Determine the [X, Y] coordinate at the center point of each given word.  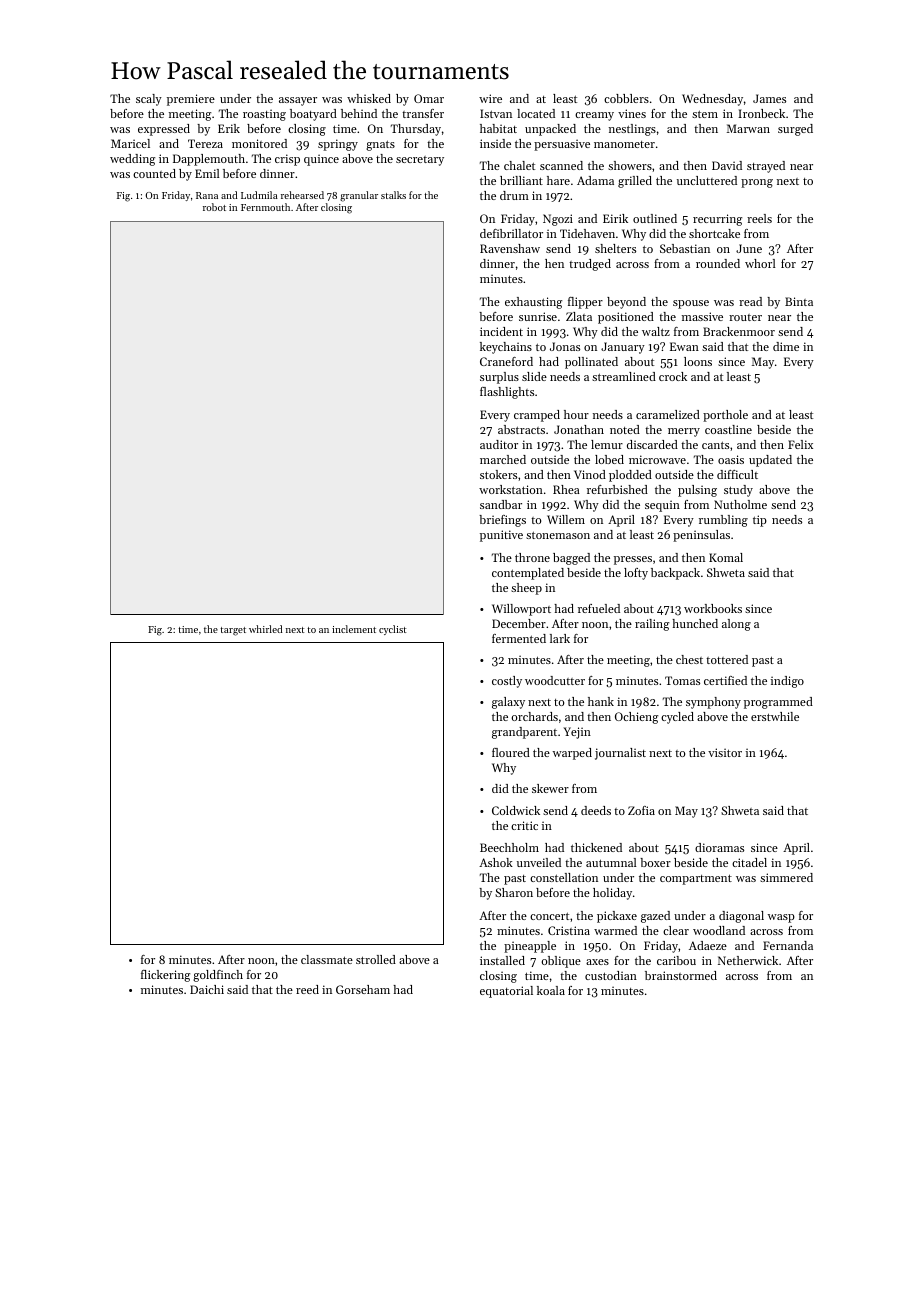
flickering [165, 976]
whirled [265, 629]
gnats [380, 145]
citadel [749, 862]
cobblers [626, 98]
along [736, 625]
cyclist [392, 630]
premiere [191, 100]
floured [511, 752]
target [233, 631]
